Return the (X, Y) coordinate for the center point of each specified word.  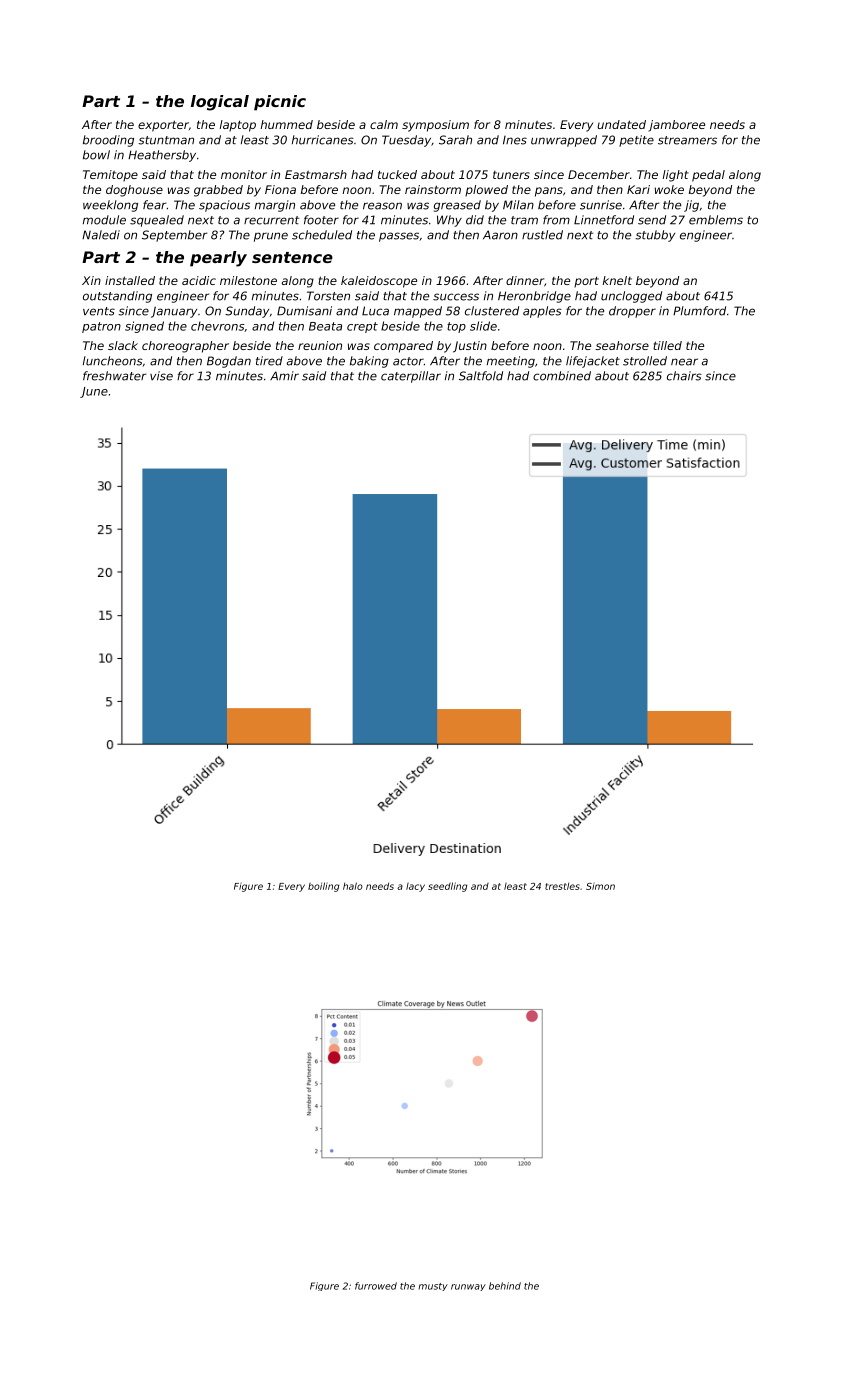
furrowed (376, 1286)
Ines (515, 140)
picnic (280, 103)
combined (562, 376)
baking (369, 362)
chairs (684, 376)
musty (433, 1287)
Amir (284, 375)
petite (636, 141)
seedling (447, 887)
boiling (323, 887)
